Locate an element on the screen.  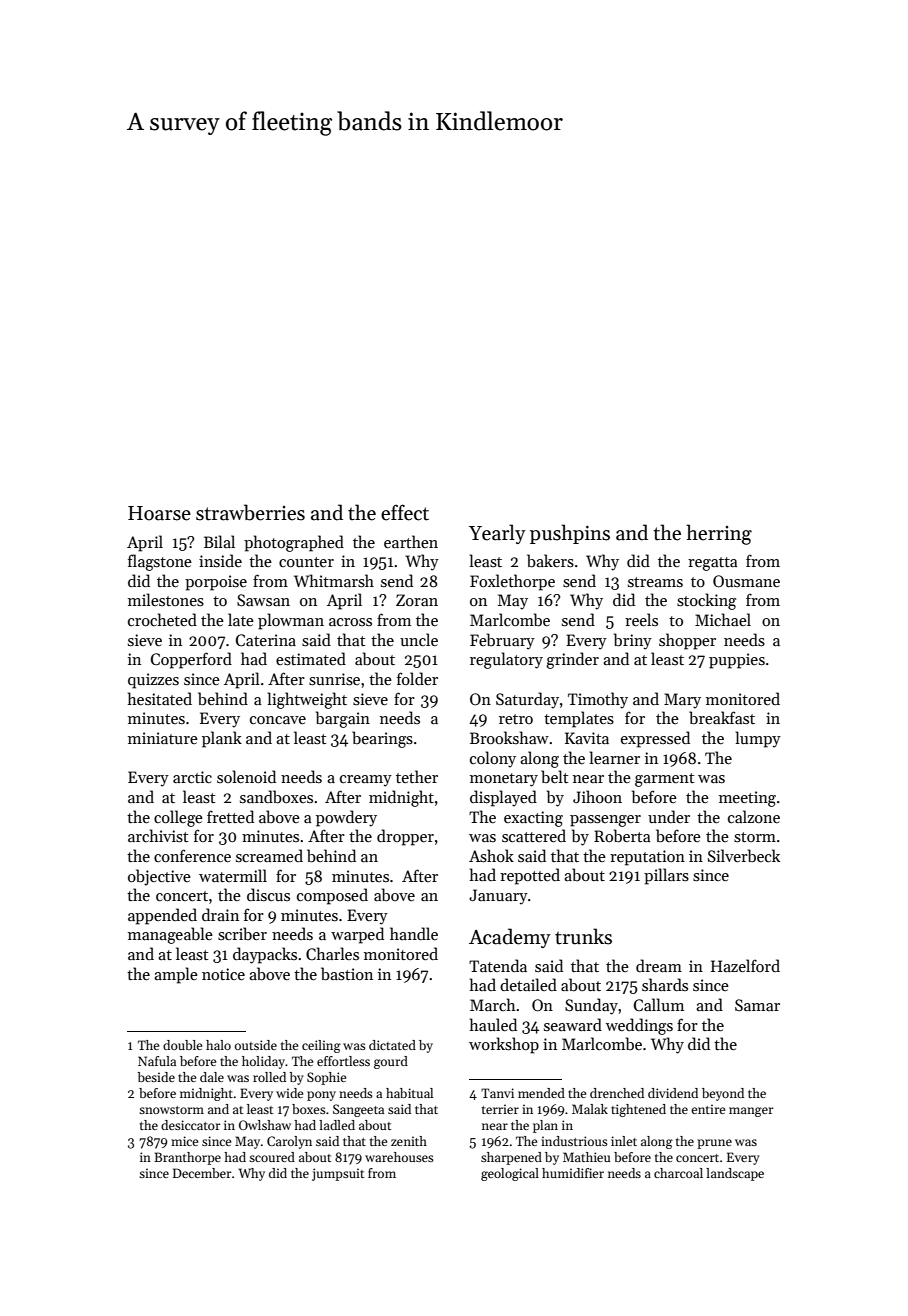
Owlshaw is located at coordinates (265, 1125).
